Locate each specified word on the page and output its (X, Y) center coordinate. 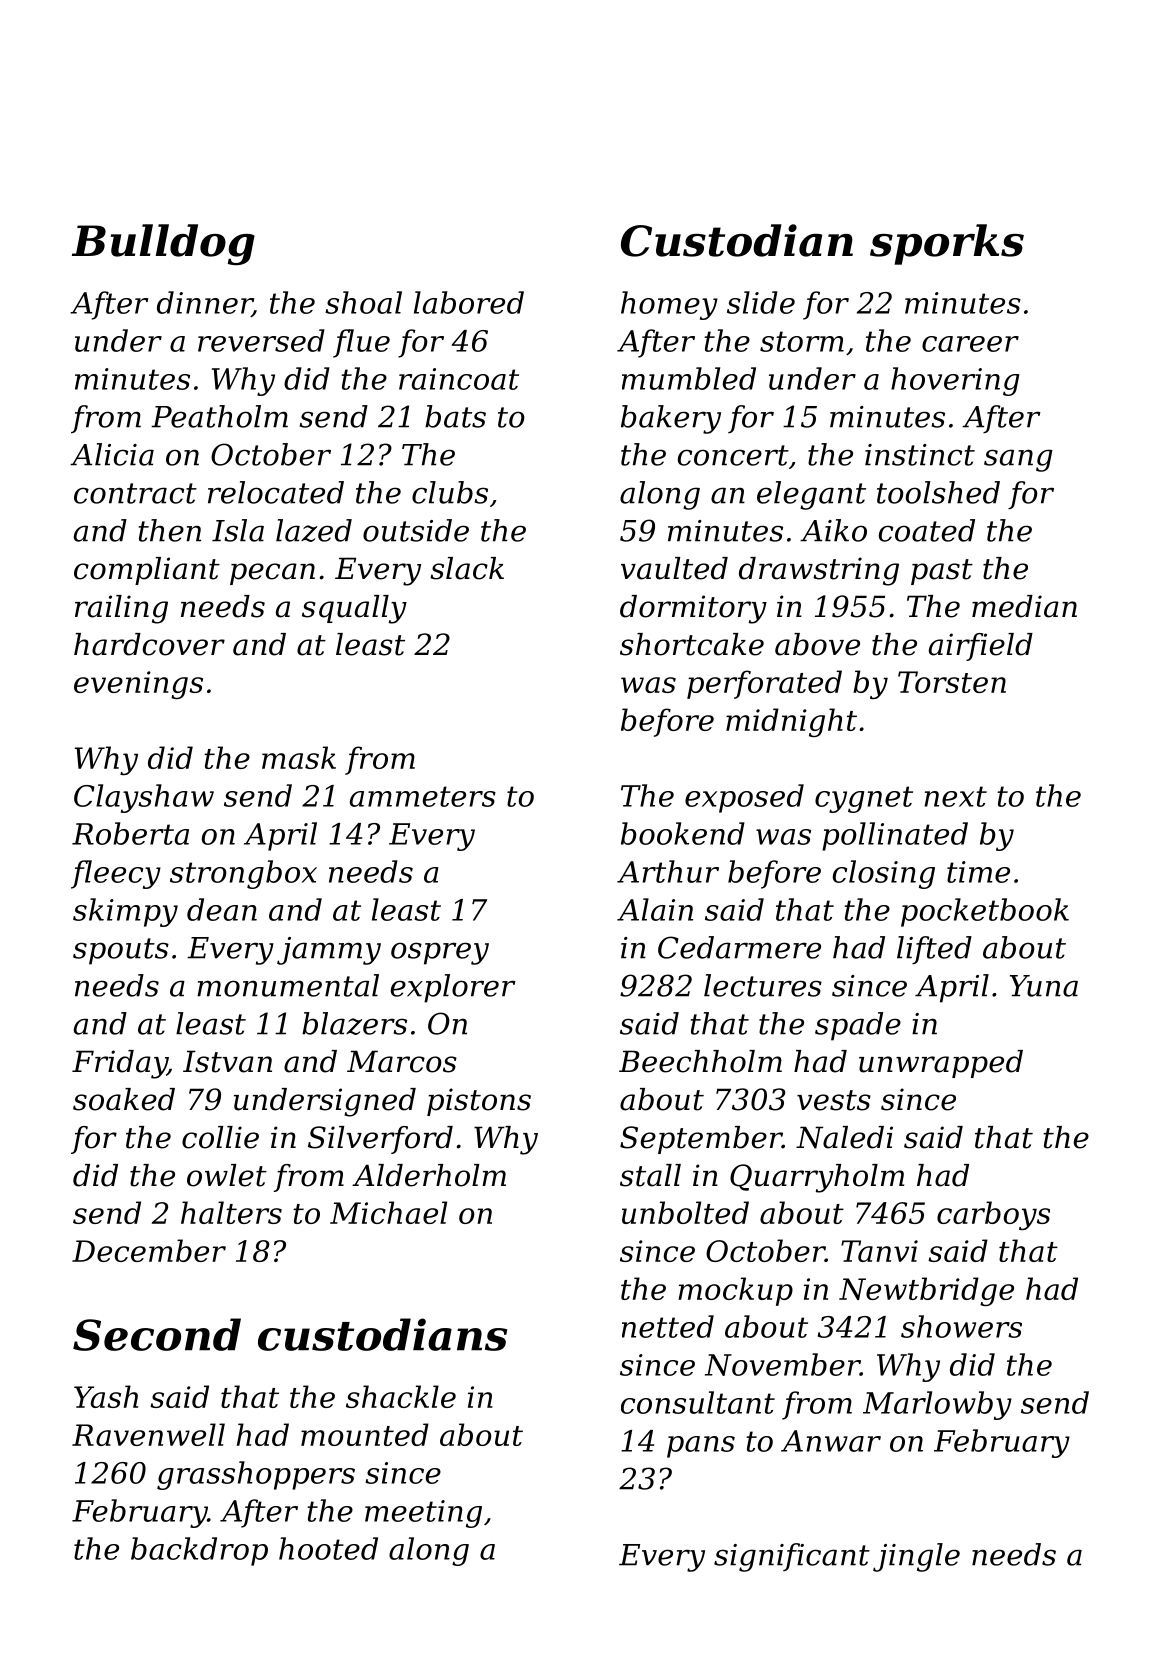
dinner (204, 303)
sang (1018, 460)
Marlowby (937, 1405)
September (701, 1140)
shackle (401, 1396)
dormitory (693, 609)
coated (927, 530)
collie (220, 1137)
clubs (450, 492)
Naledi (844, 1137)
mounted (365, 1434)
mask (299, 757)
